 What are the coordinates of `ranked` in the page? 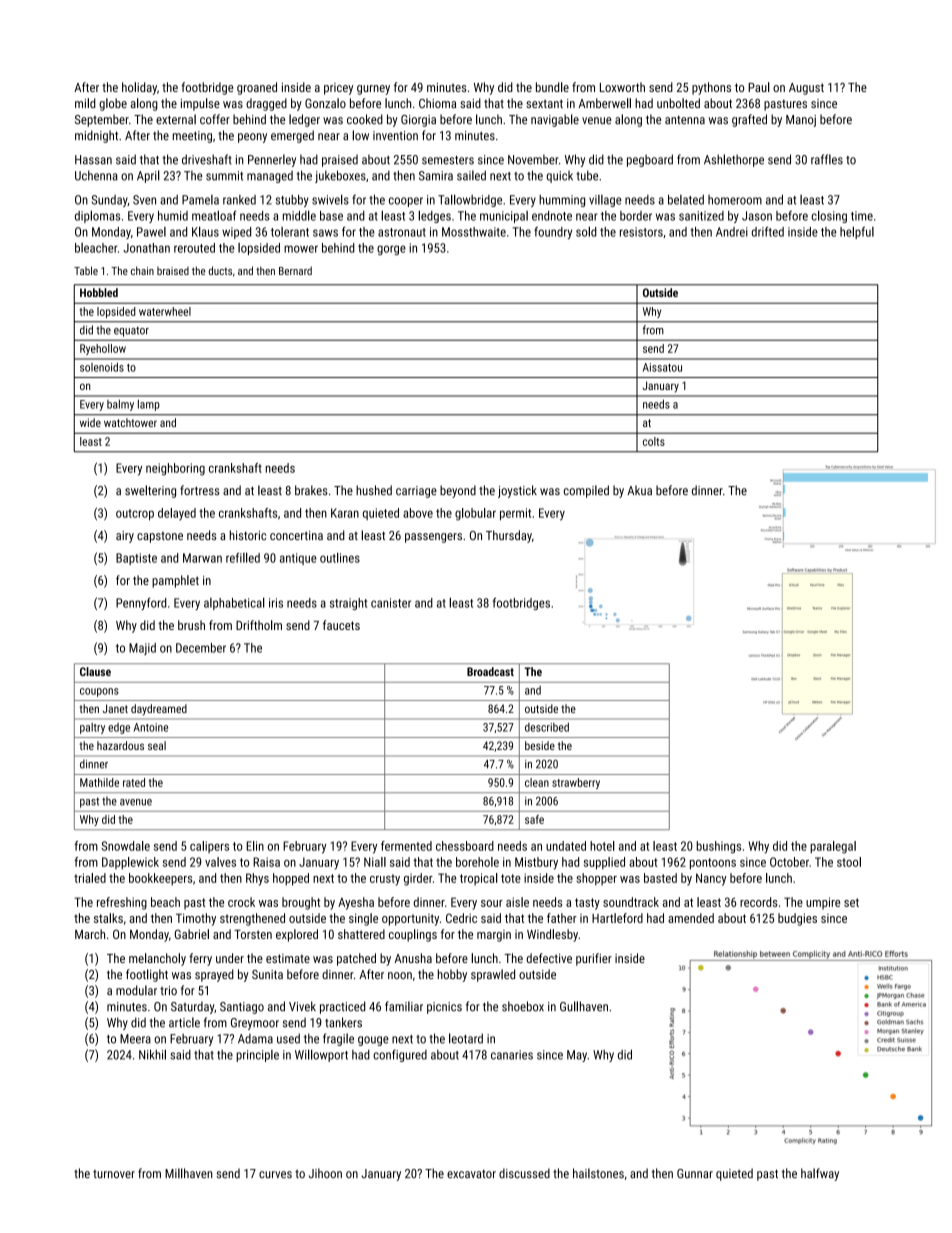 It's located at (239, 200).
